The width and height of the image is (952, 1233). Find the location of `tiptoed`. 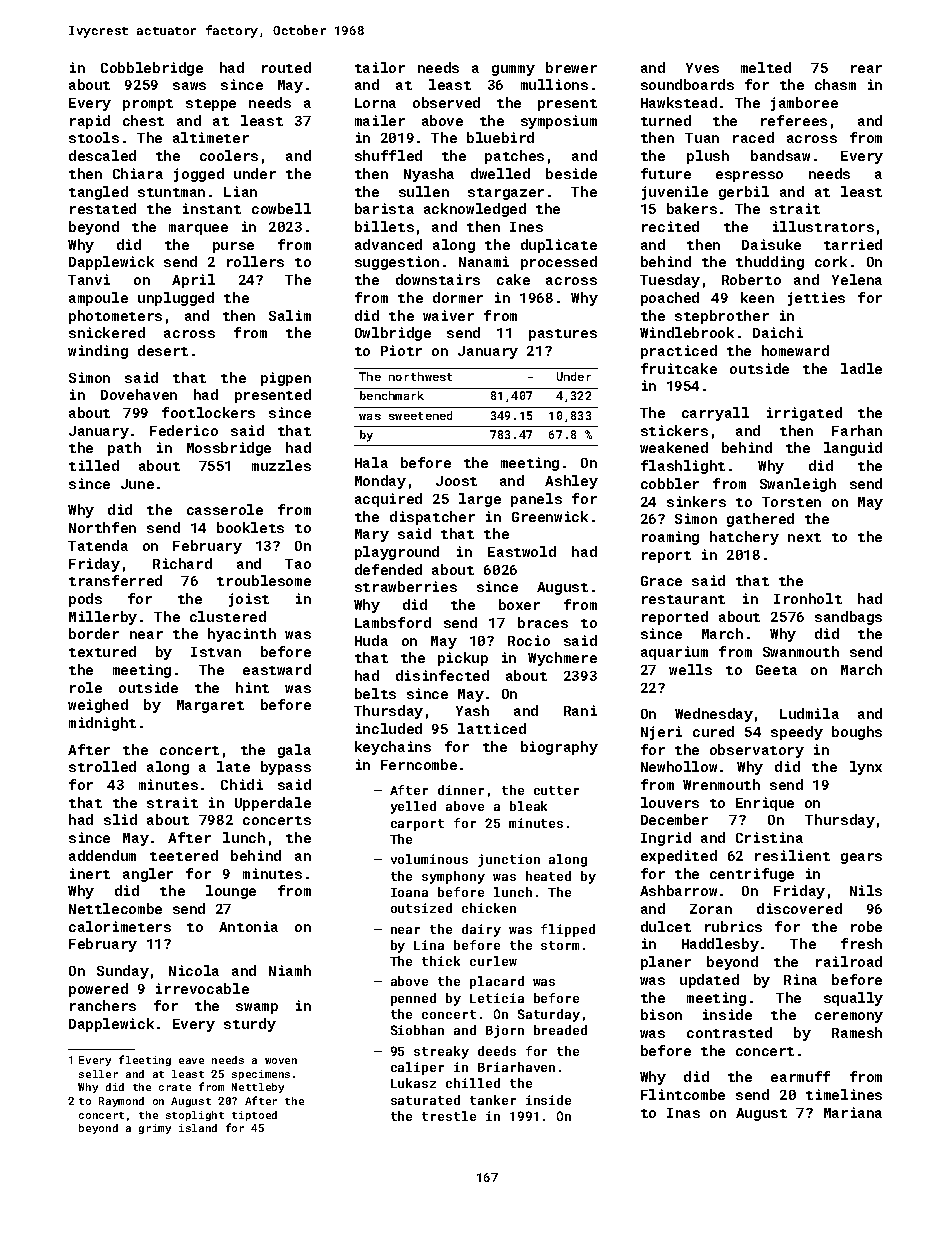

tiptoed is located at coordinates (254, 1116).
